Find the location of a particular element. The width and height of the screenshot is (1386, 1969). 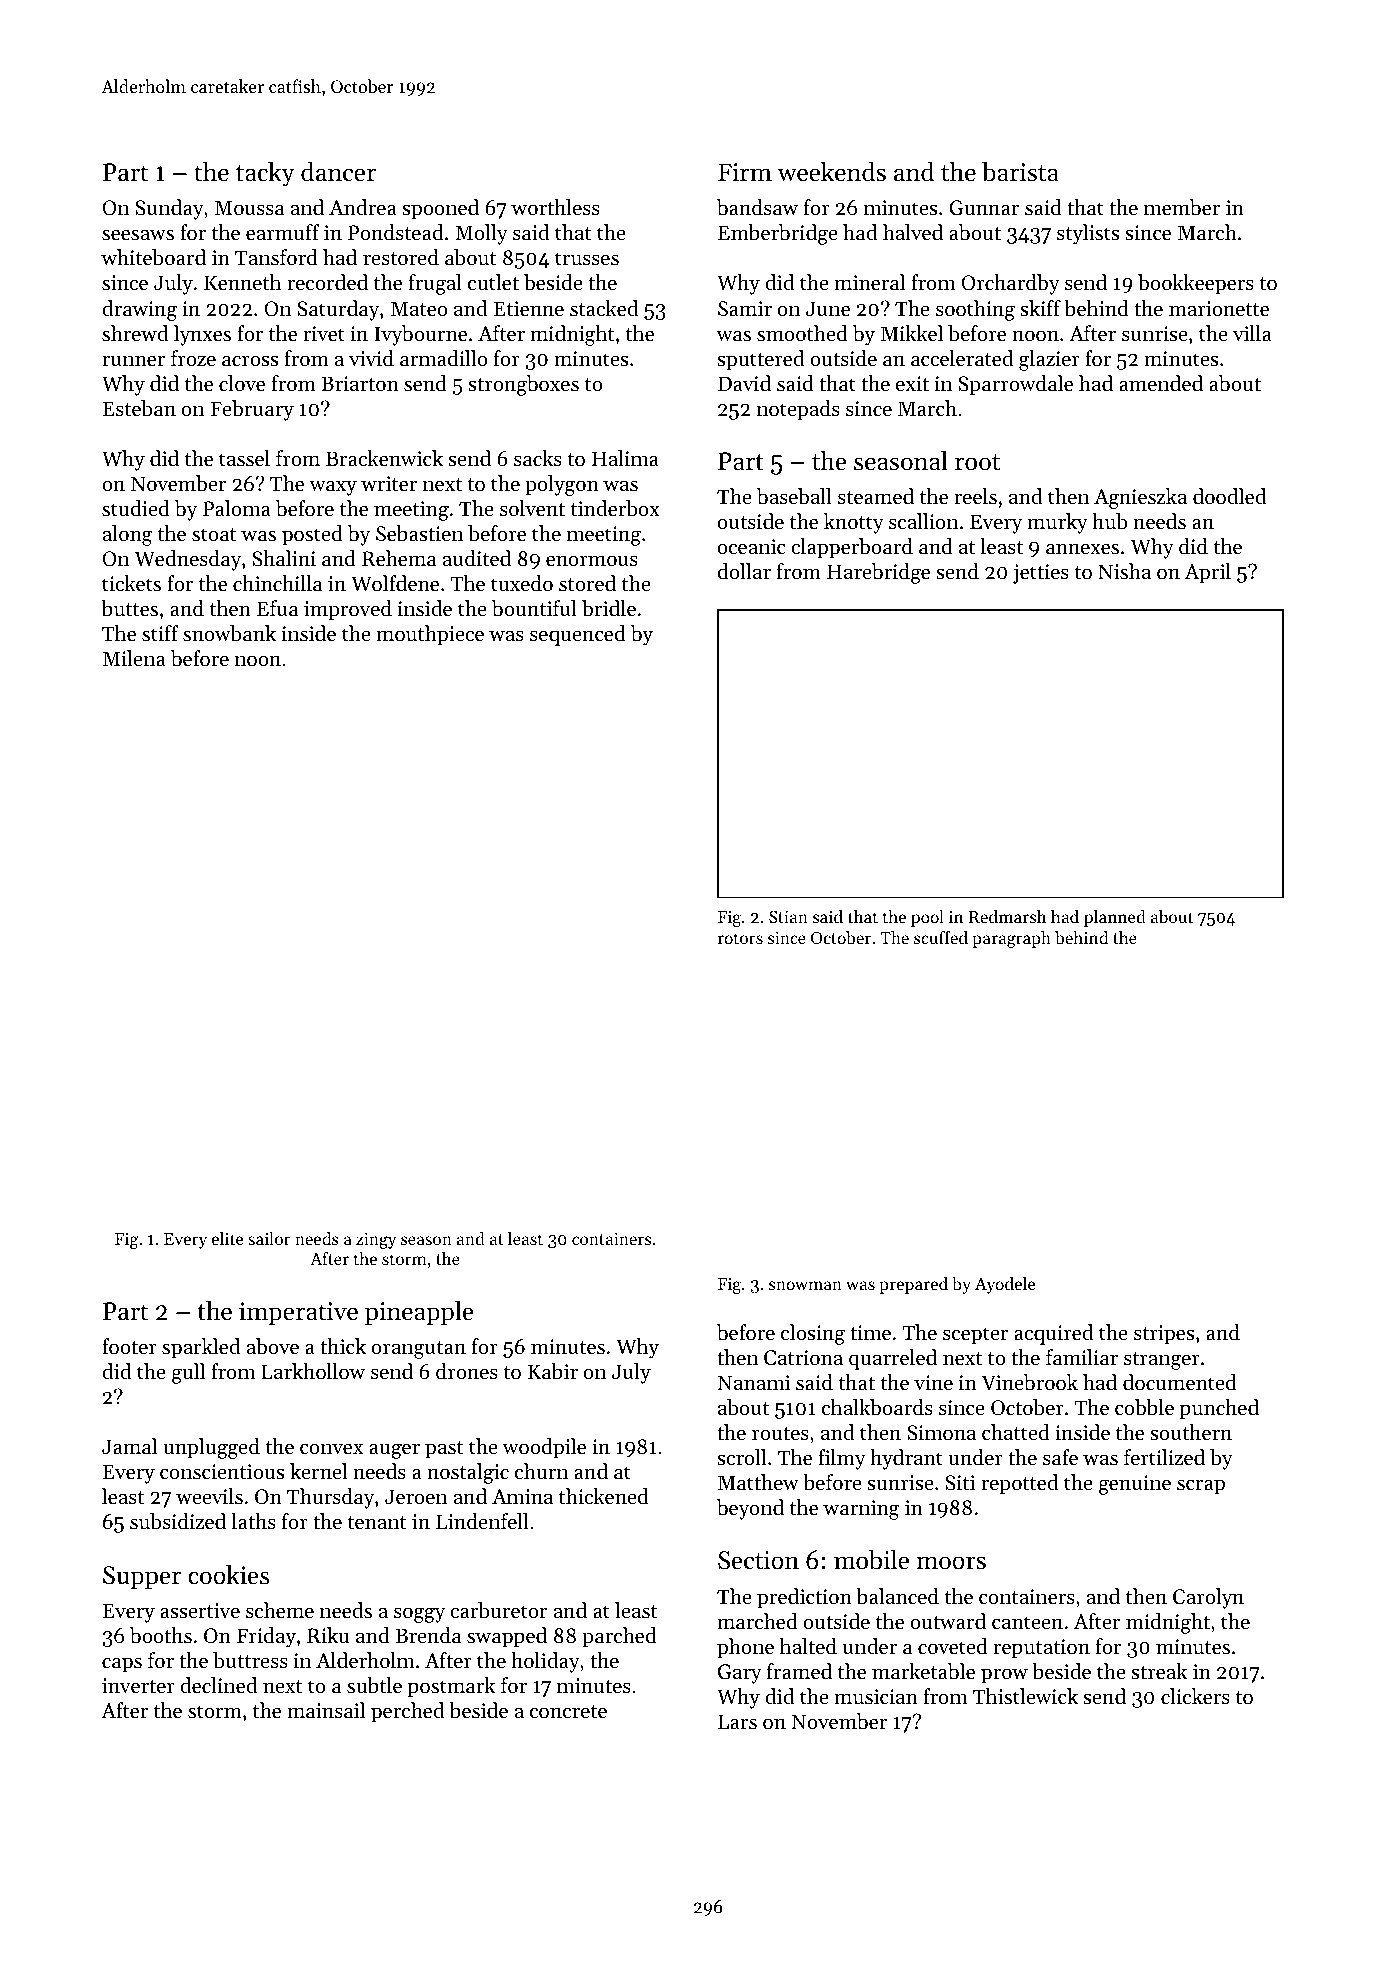

Firm is located at coordinates (745, 172).
